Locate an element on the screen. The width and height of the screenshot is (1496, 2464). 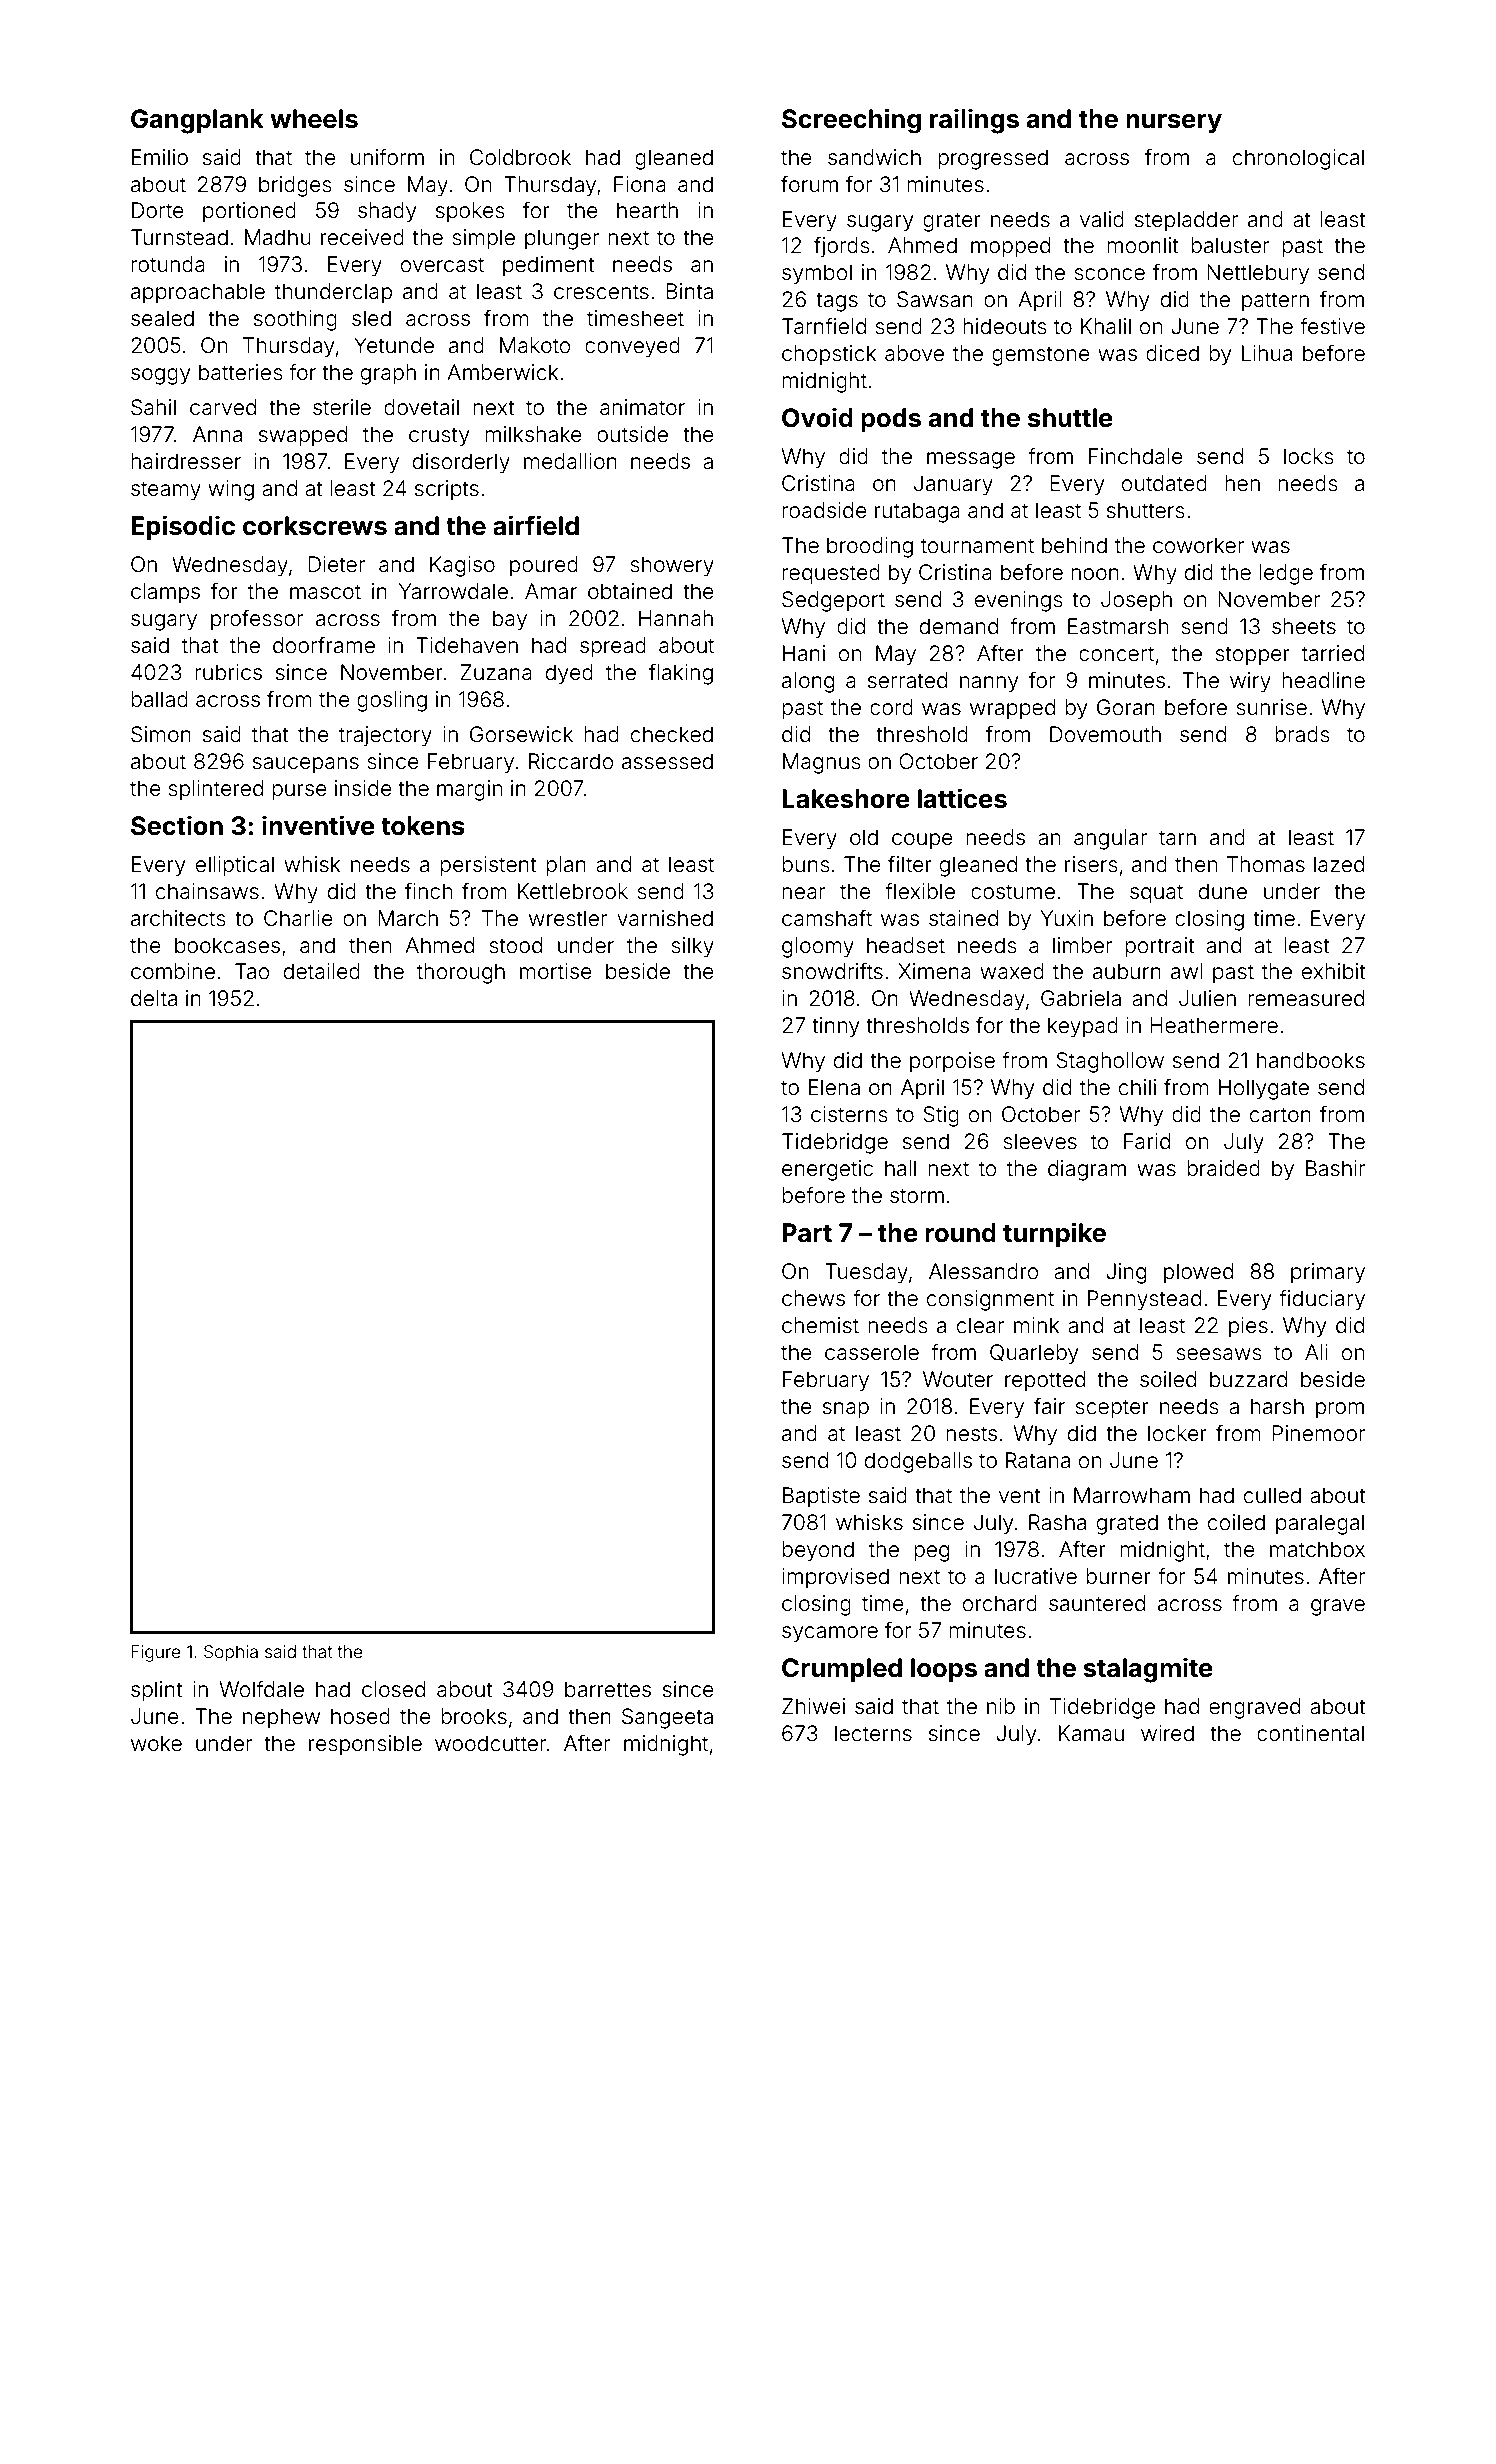
keypad is located at coordinates (1083, 1027).
